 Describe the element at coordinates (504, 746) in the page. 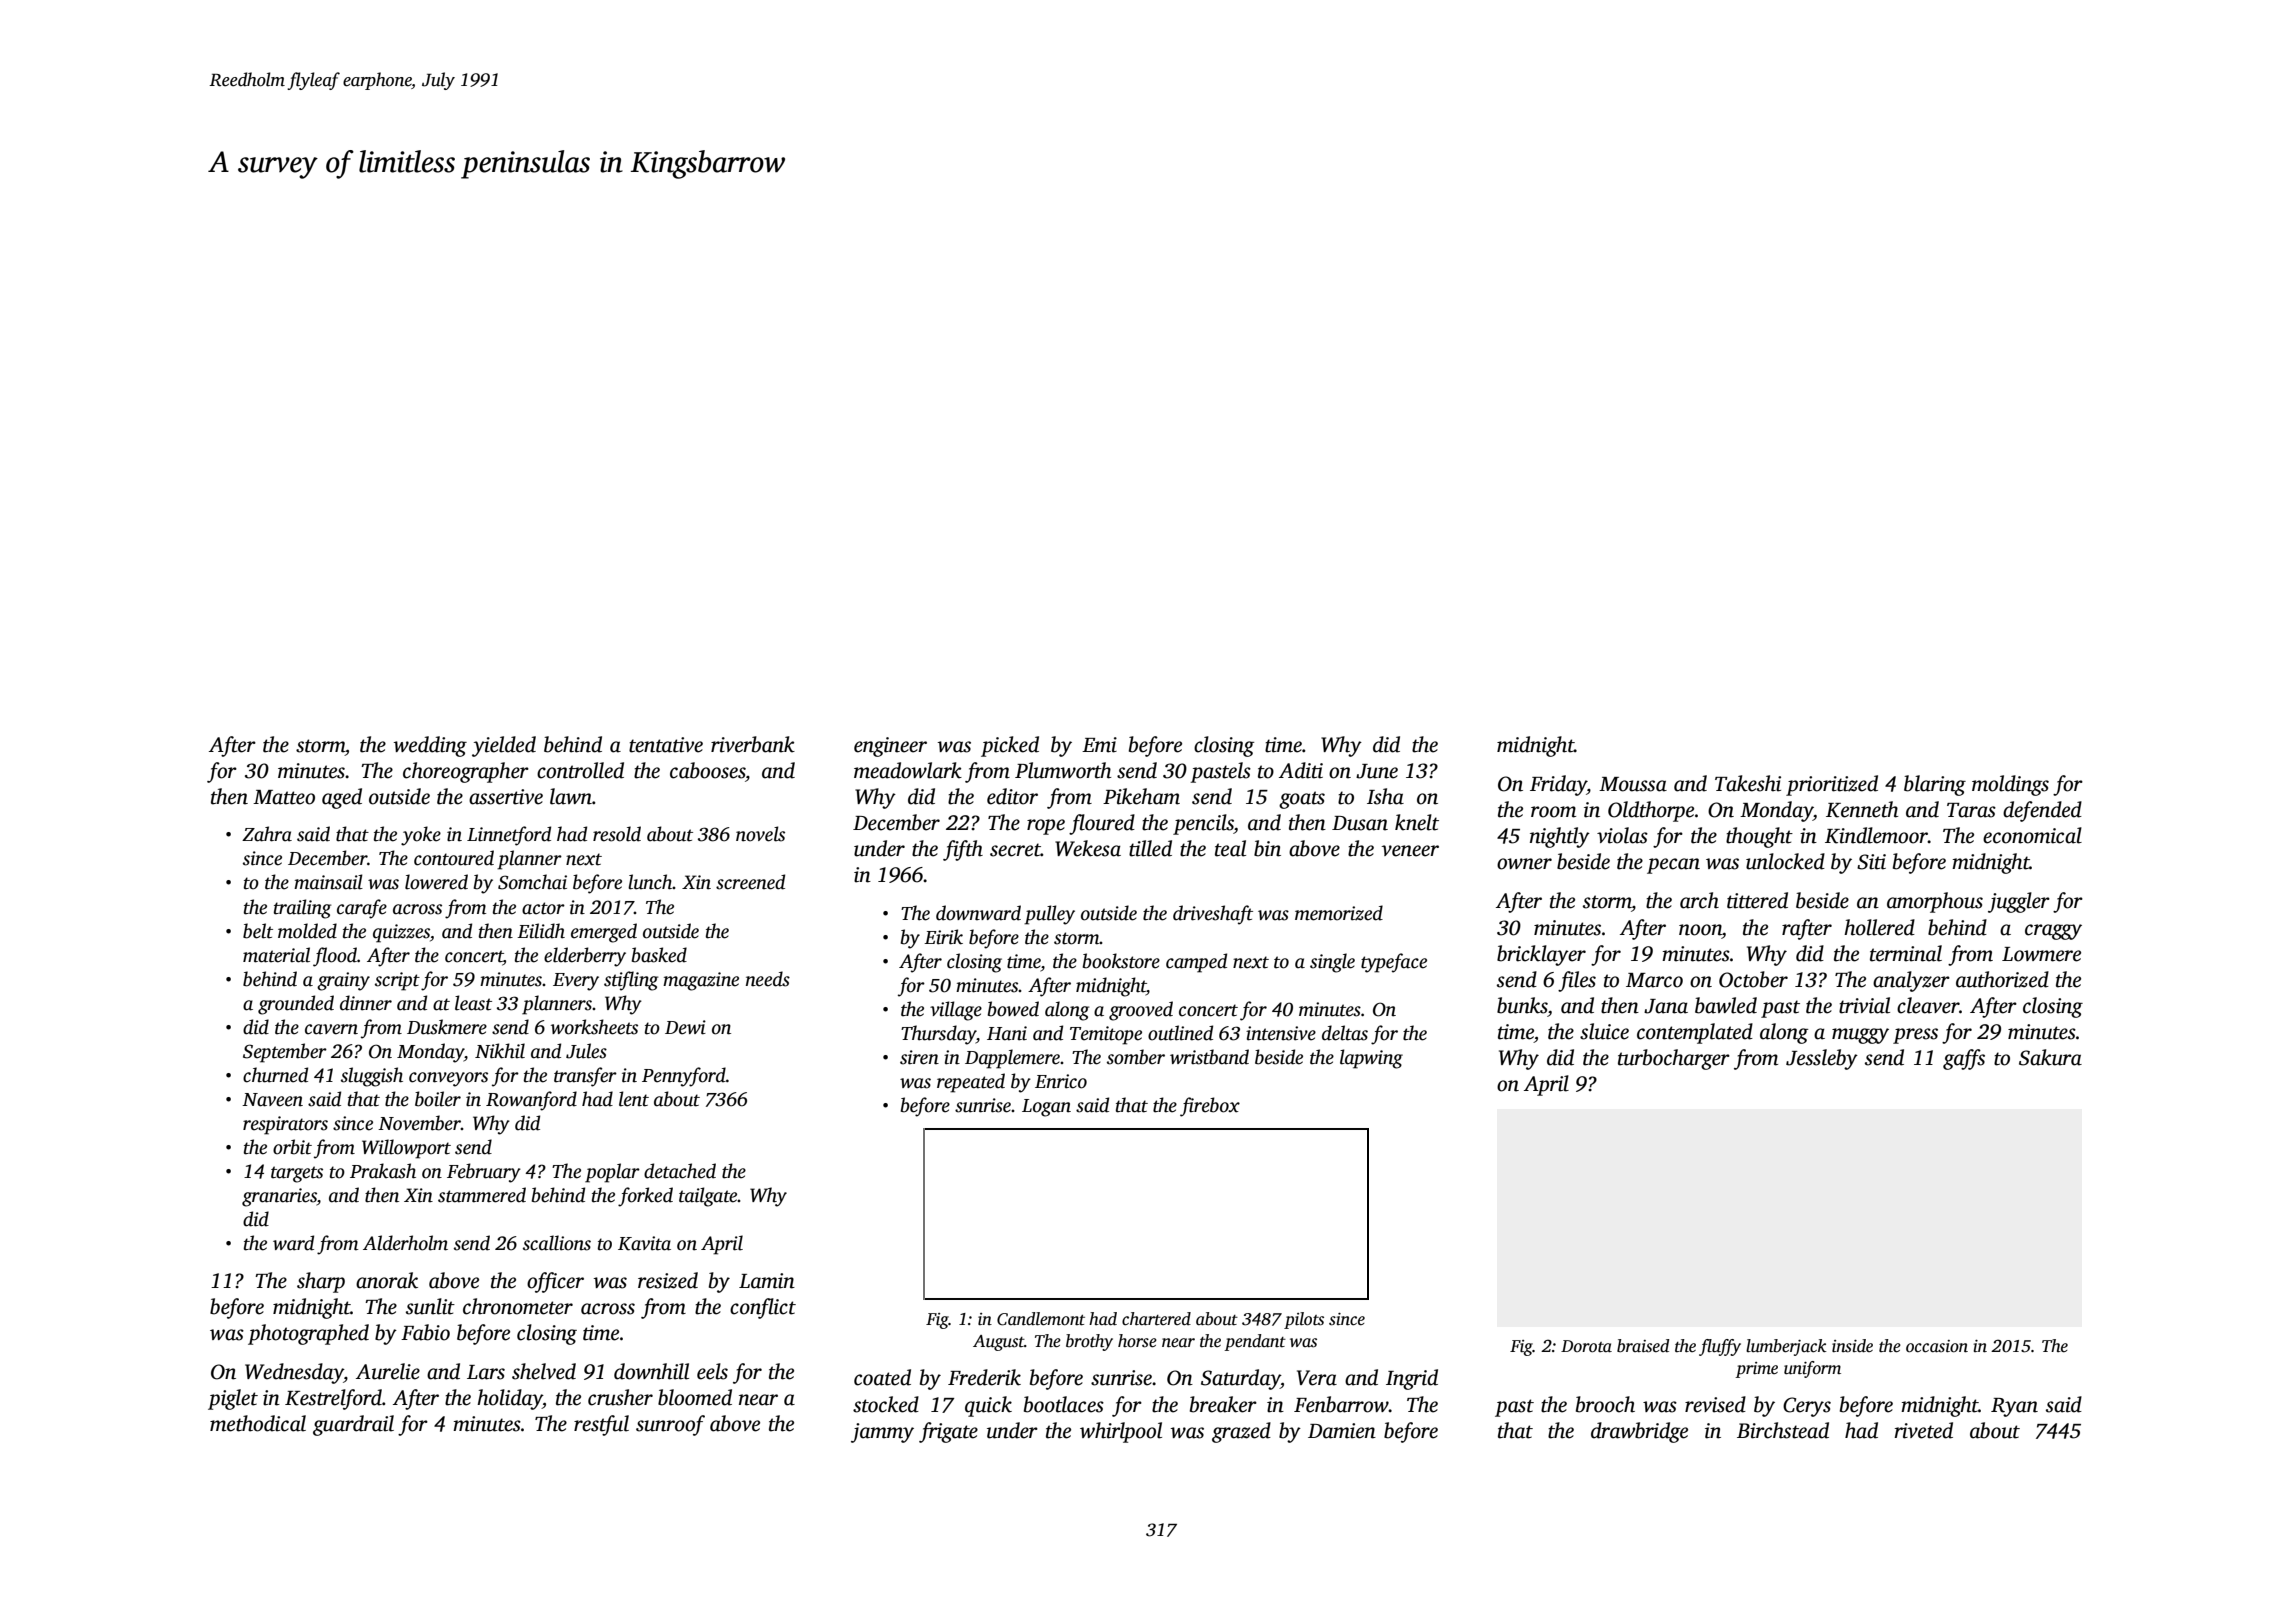

I see `yielded` at that location.
